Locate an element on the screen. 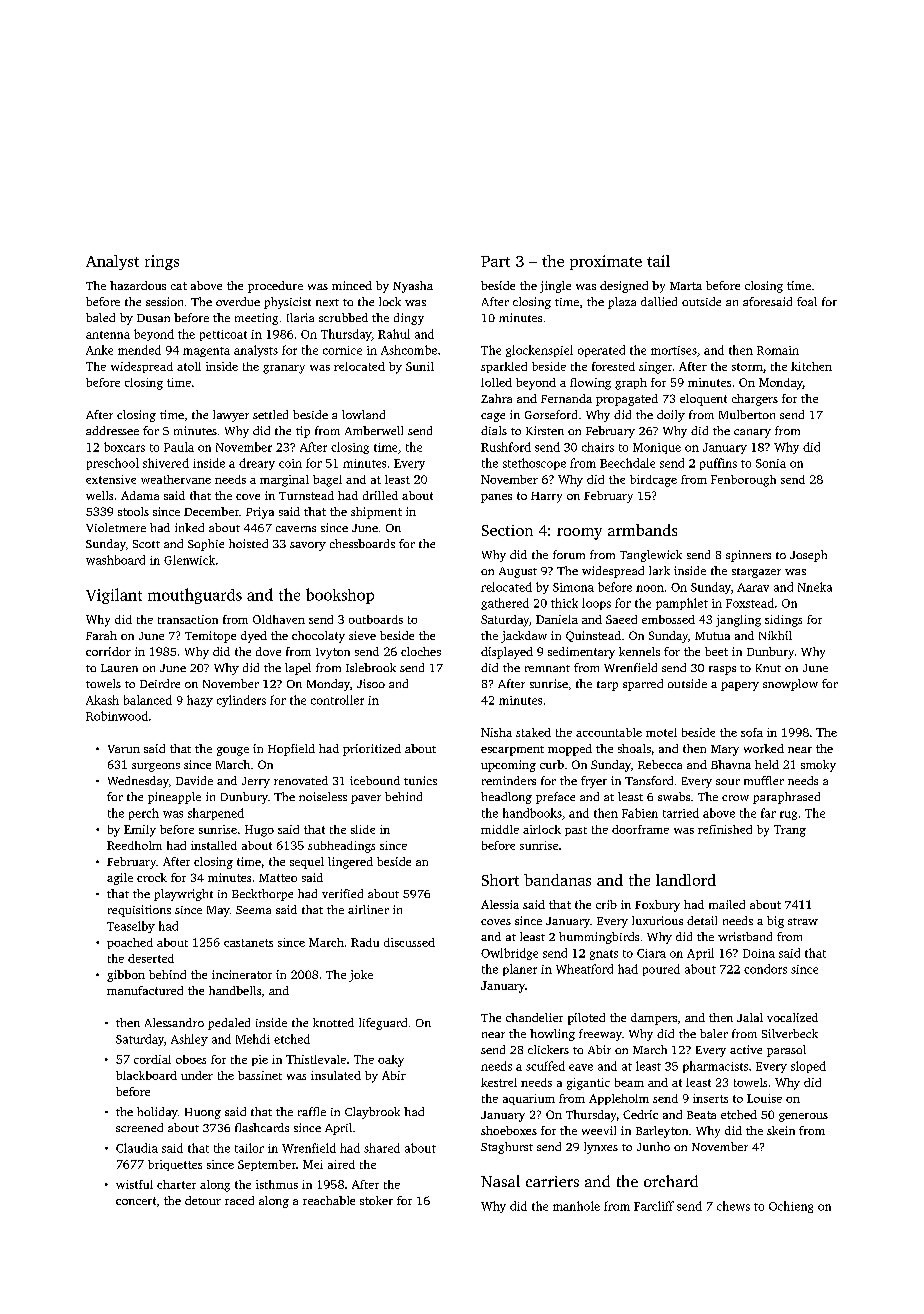 This screenshot has height=1314, width=924. foal is located at coordinates (807, 301).
